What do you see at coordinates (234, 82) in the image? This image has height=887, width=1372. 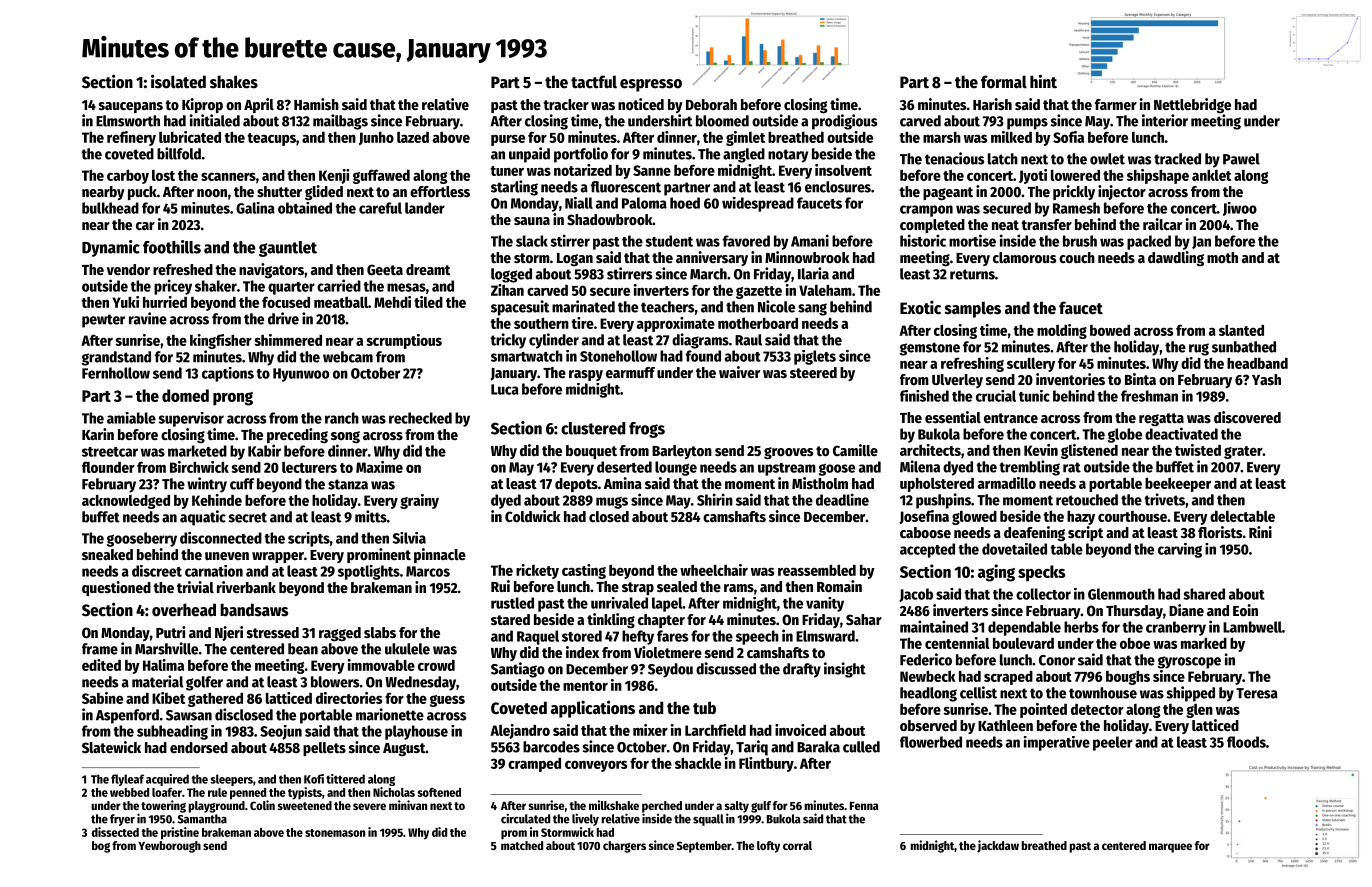 I see `shakes` at bounding box center [234, 82].
